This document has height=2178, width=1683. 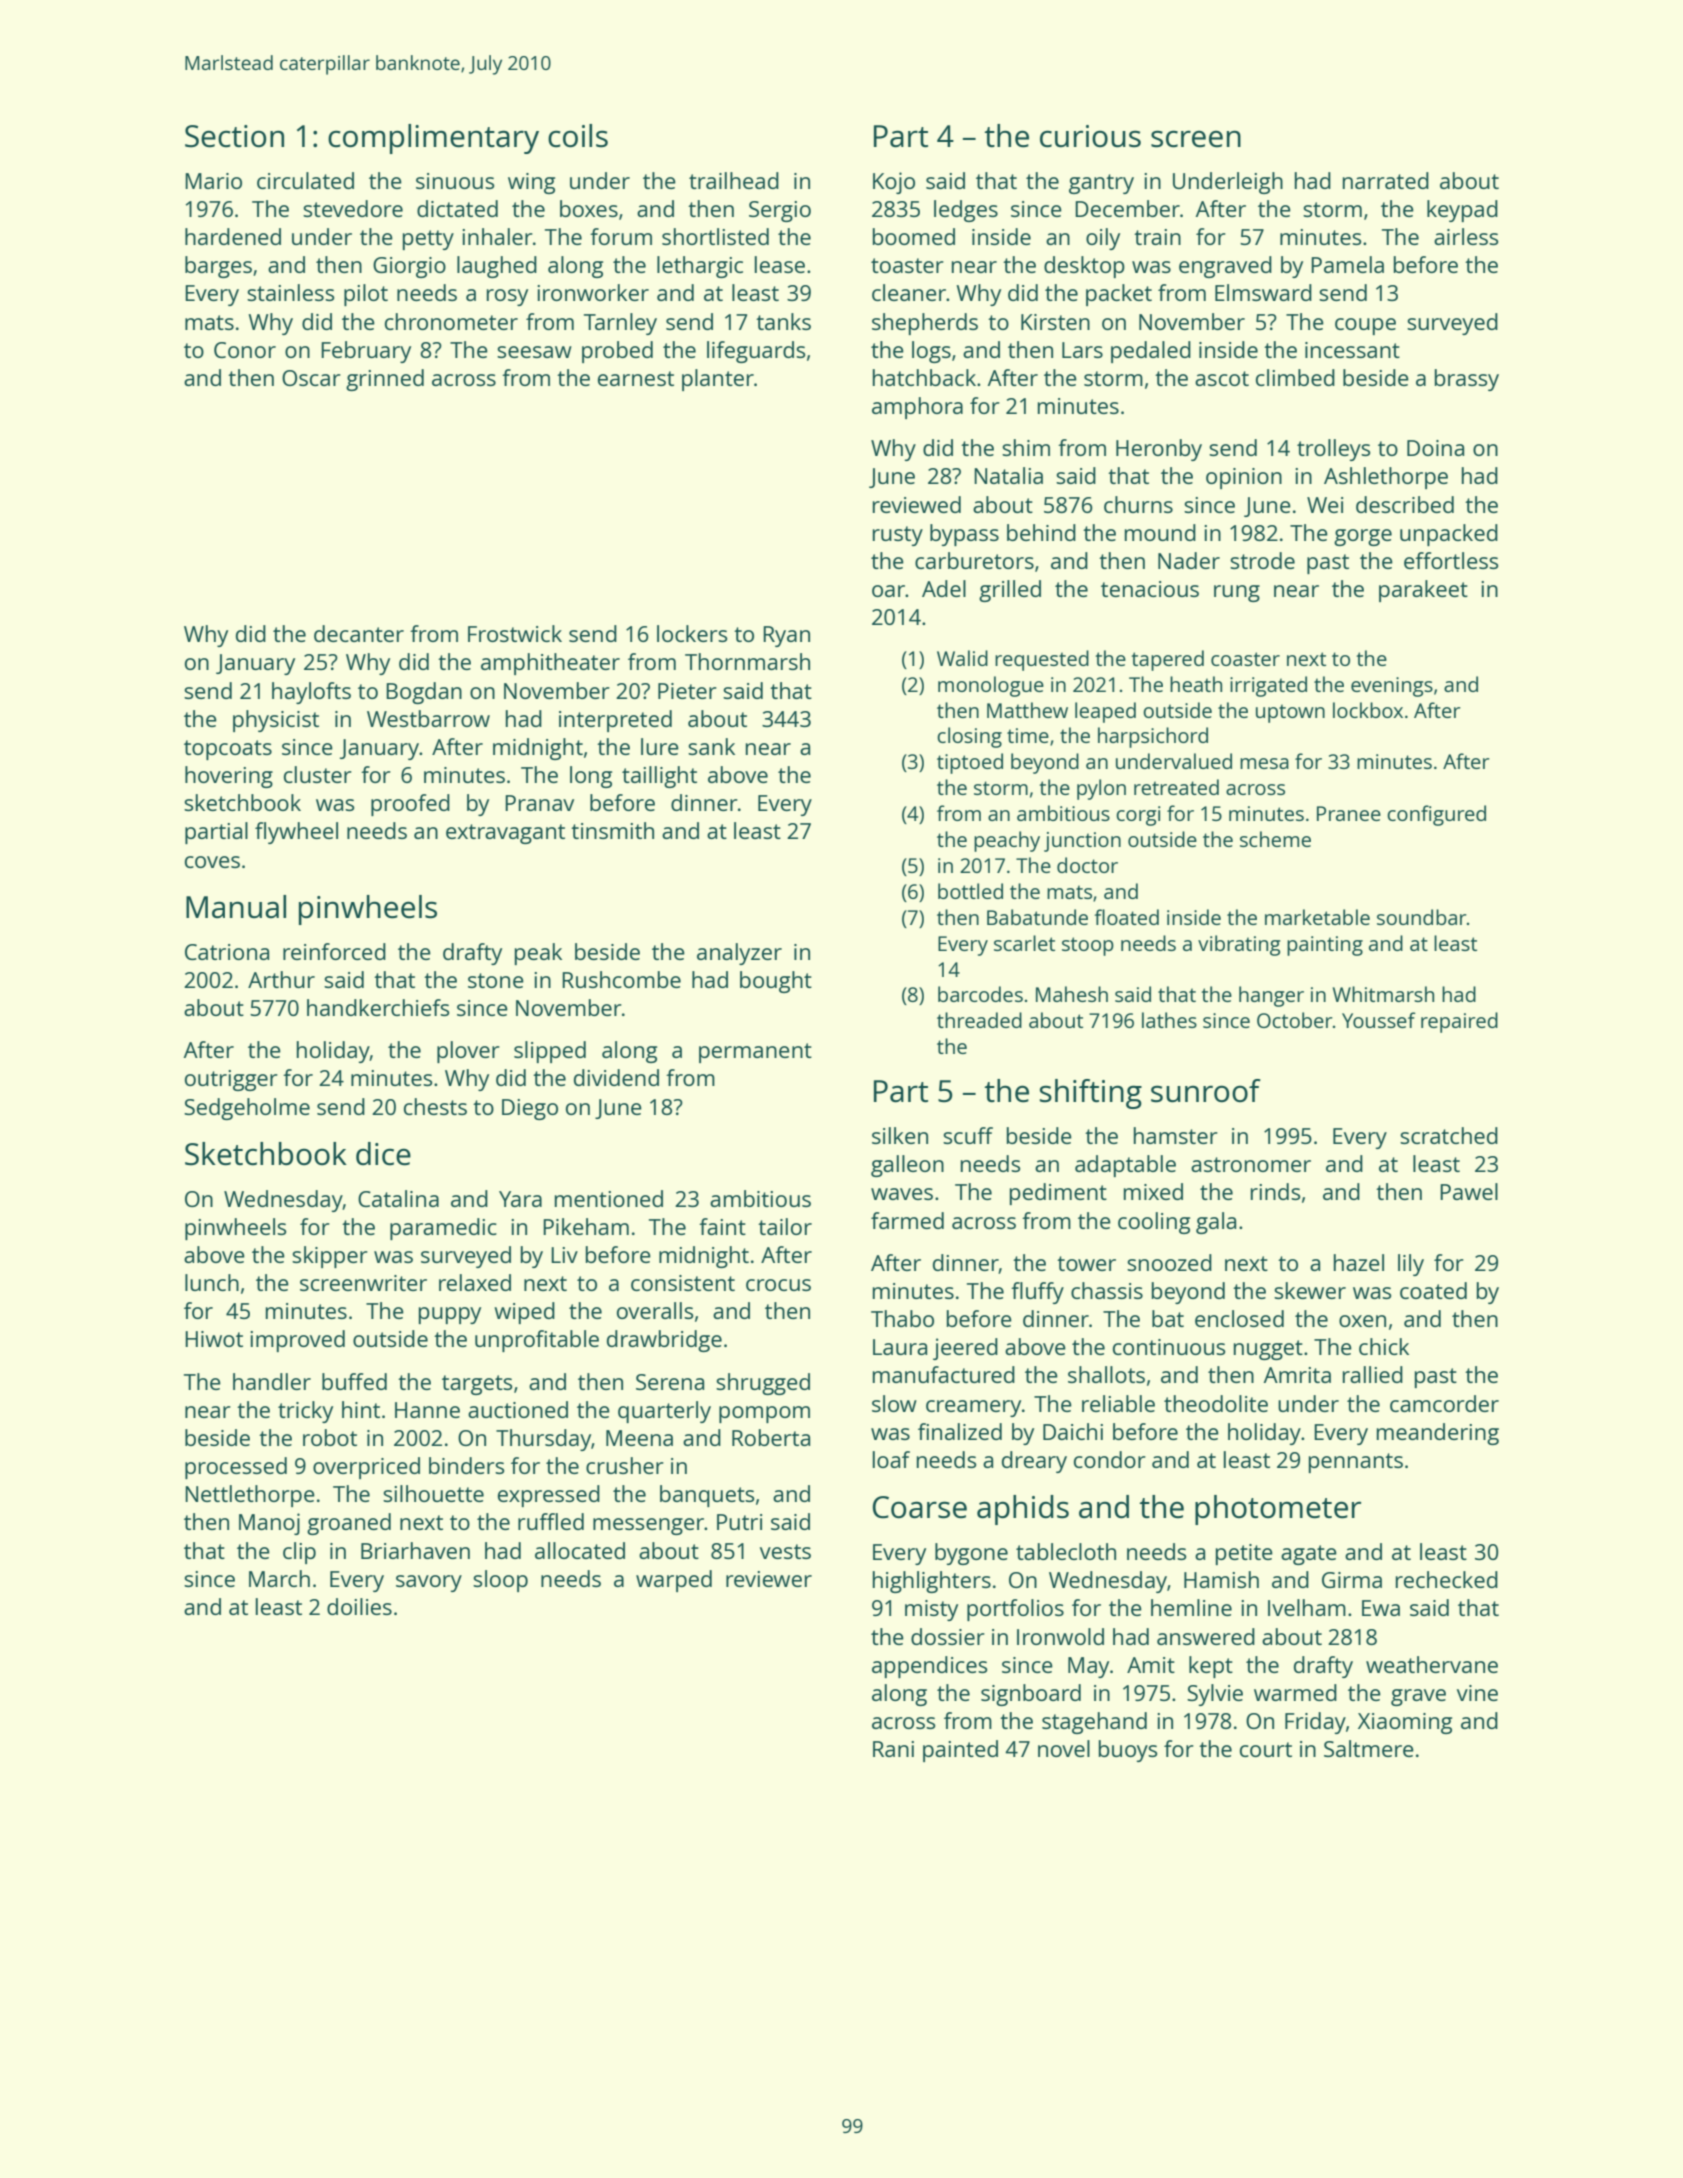 I want to click on Thornmarsh, so click(x=747, y=661).
